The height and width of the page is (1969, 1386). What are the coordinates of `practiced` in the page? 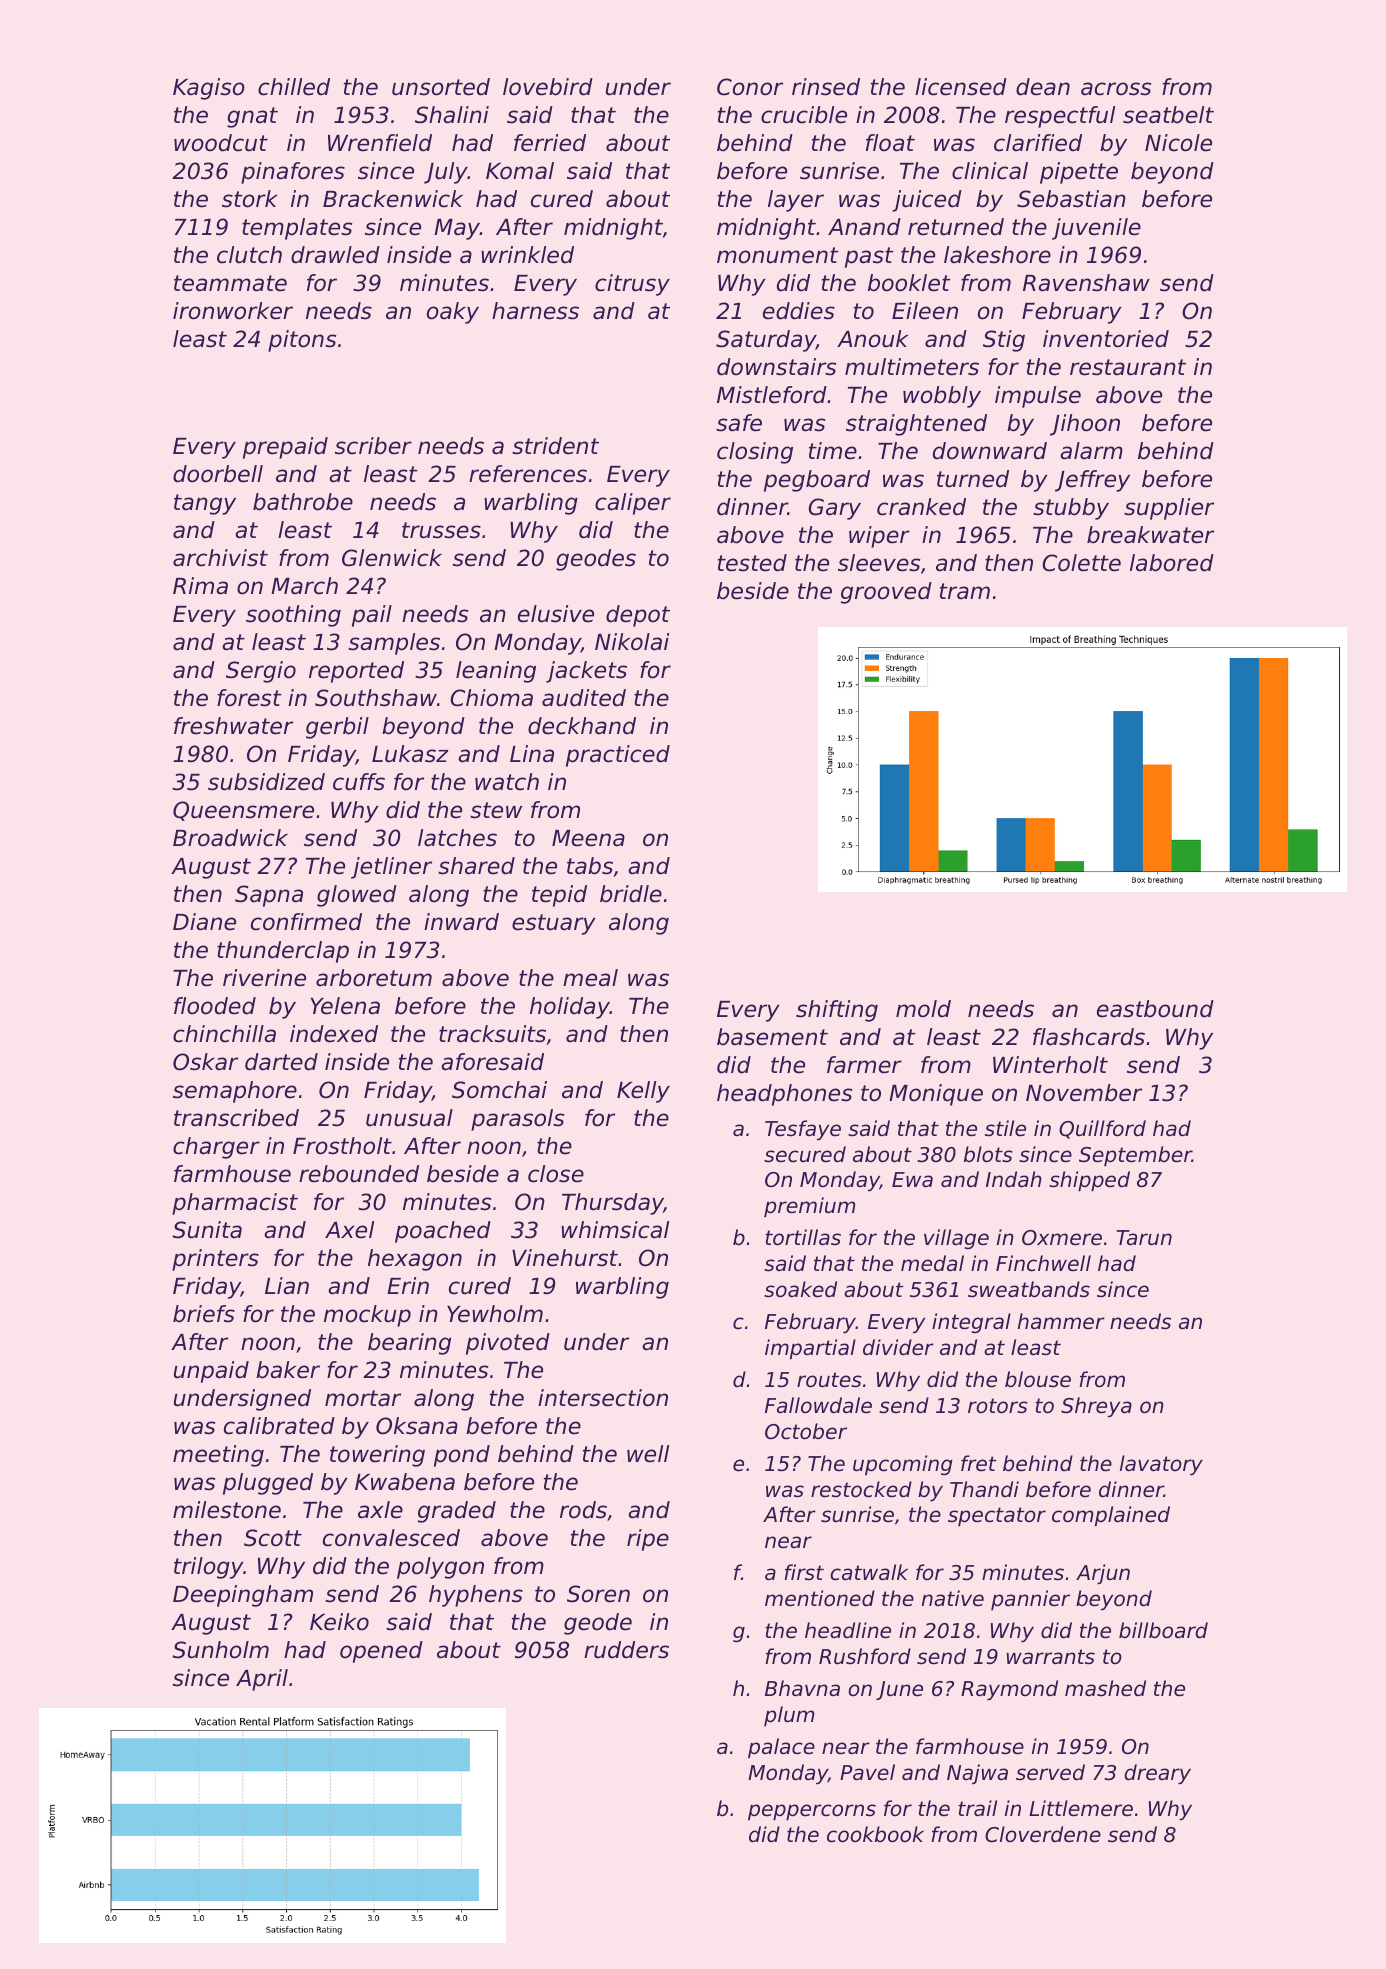 It's located at (618, 756).
